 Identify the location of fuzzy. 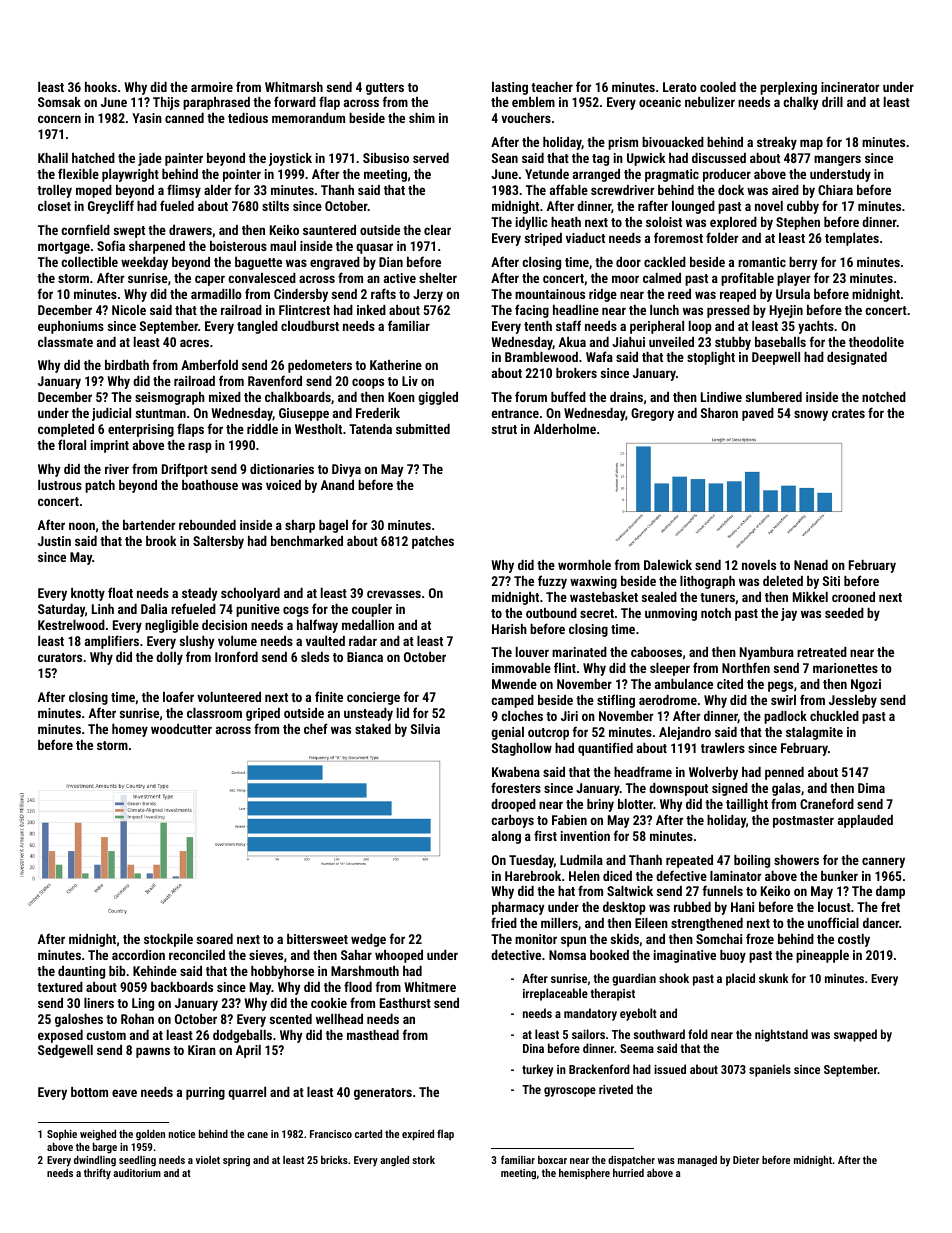
(552, 582).
